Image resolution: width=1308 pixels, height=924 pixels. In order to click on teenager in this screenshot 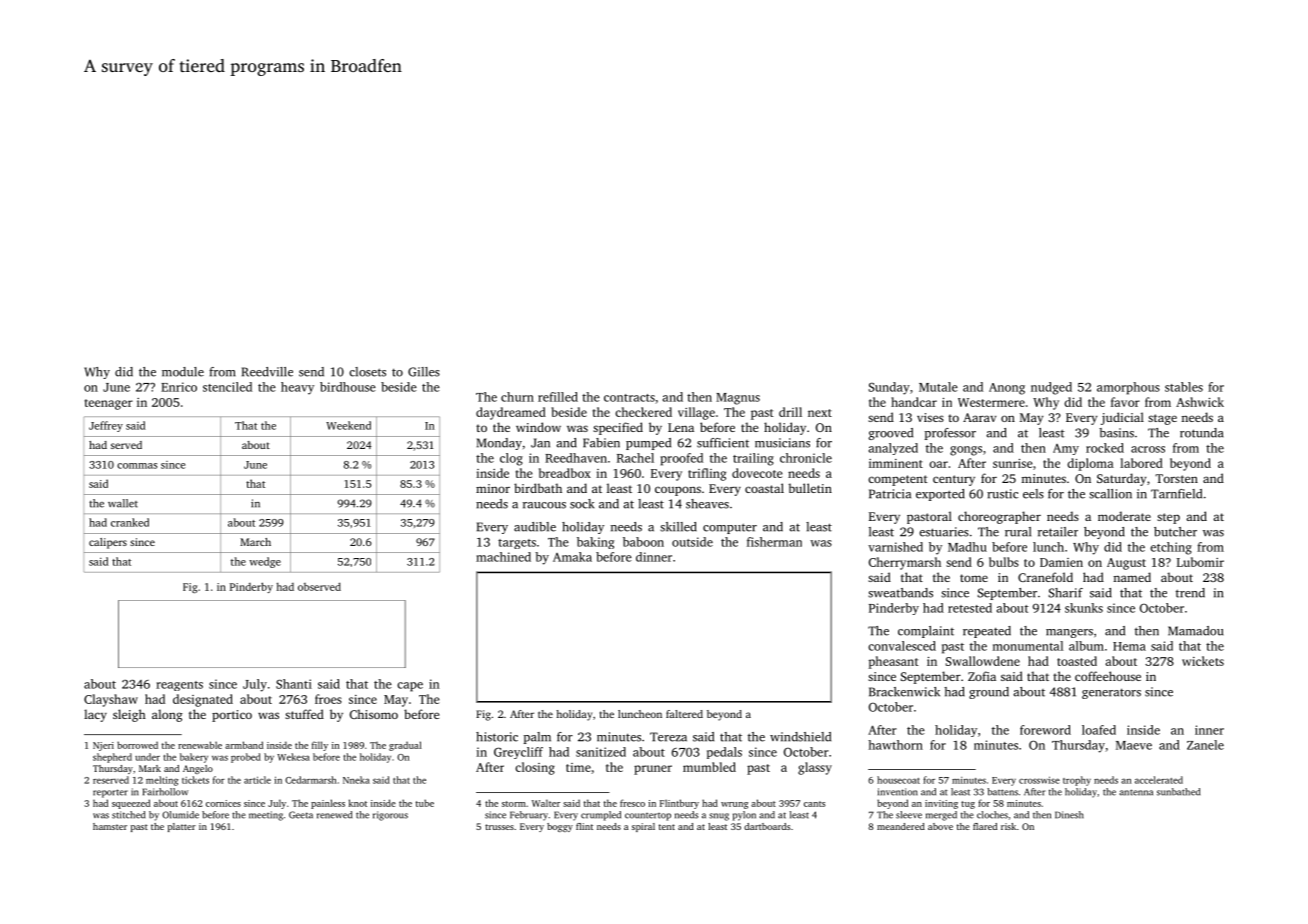, I will do `click(109, 404)`.
